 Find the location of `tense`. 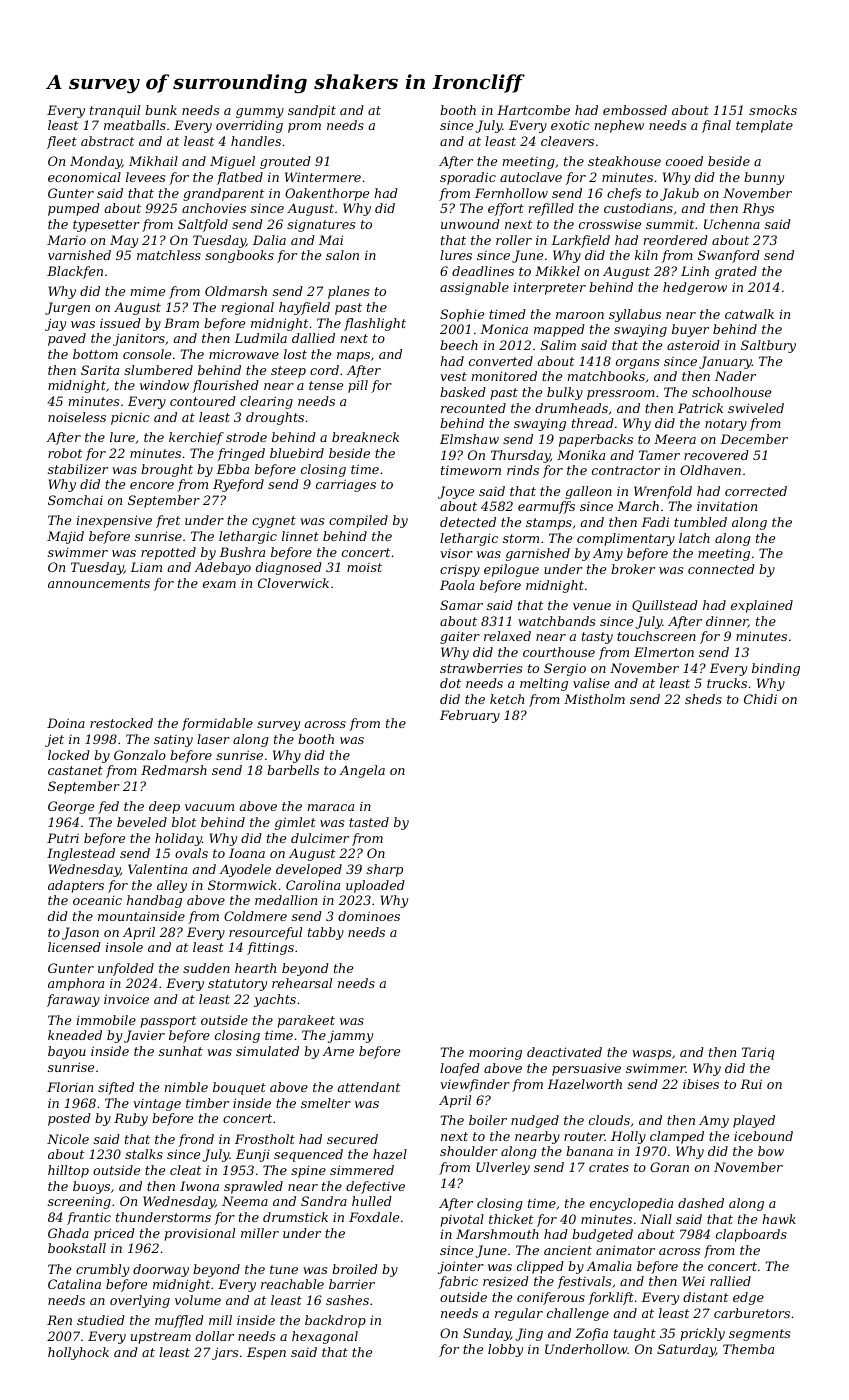

tense is located at coordinates (326, 385).
